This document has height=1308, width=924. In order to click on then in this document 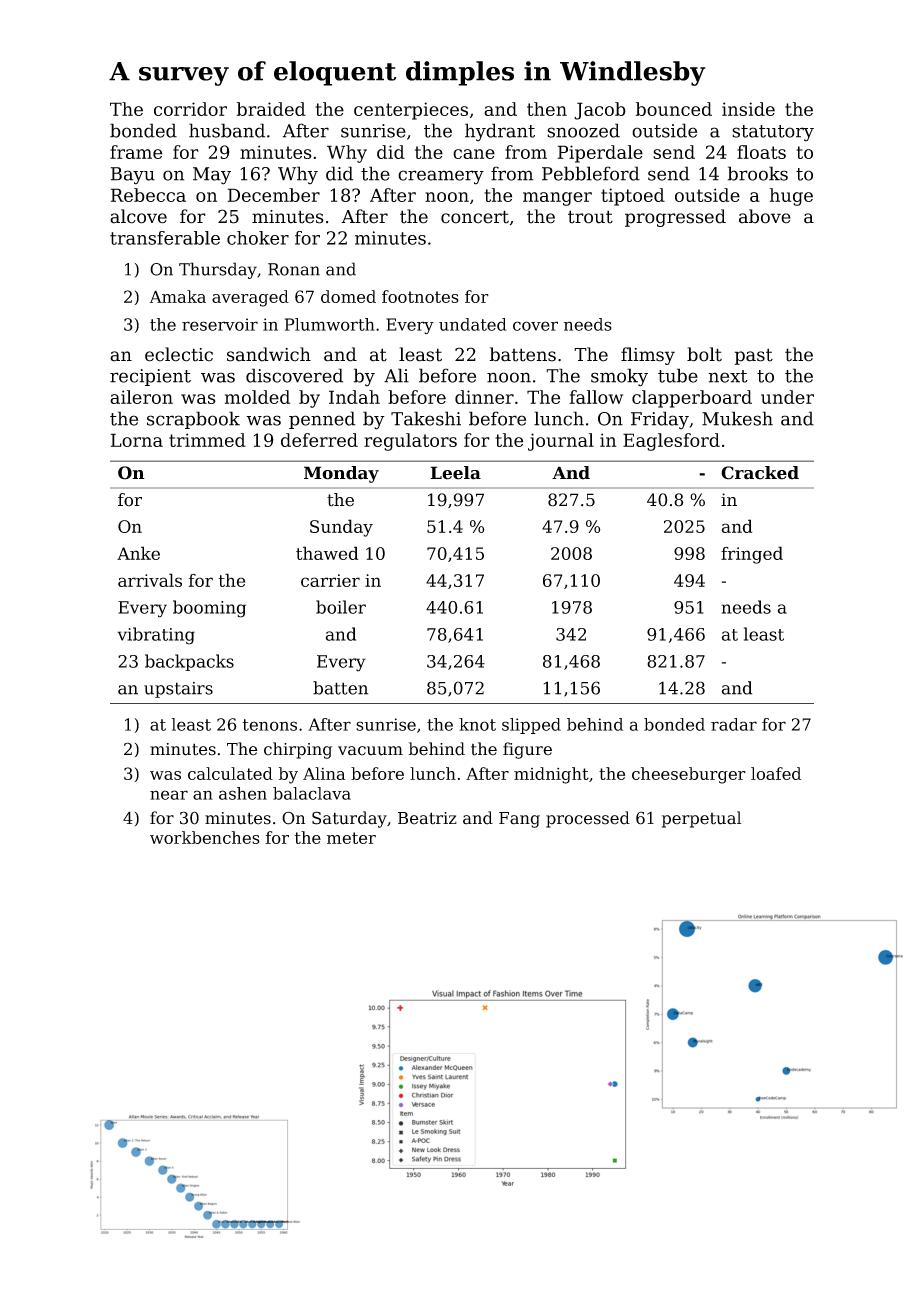, I will do `click(547, 109)`.
